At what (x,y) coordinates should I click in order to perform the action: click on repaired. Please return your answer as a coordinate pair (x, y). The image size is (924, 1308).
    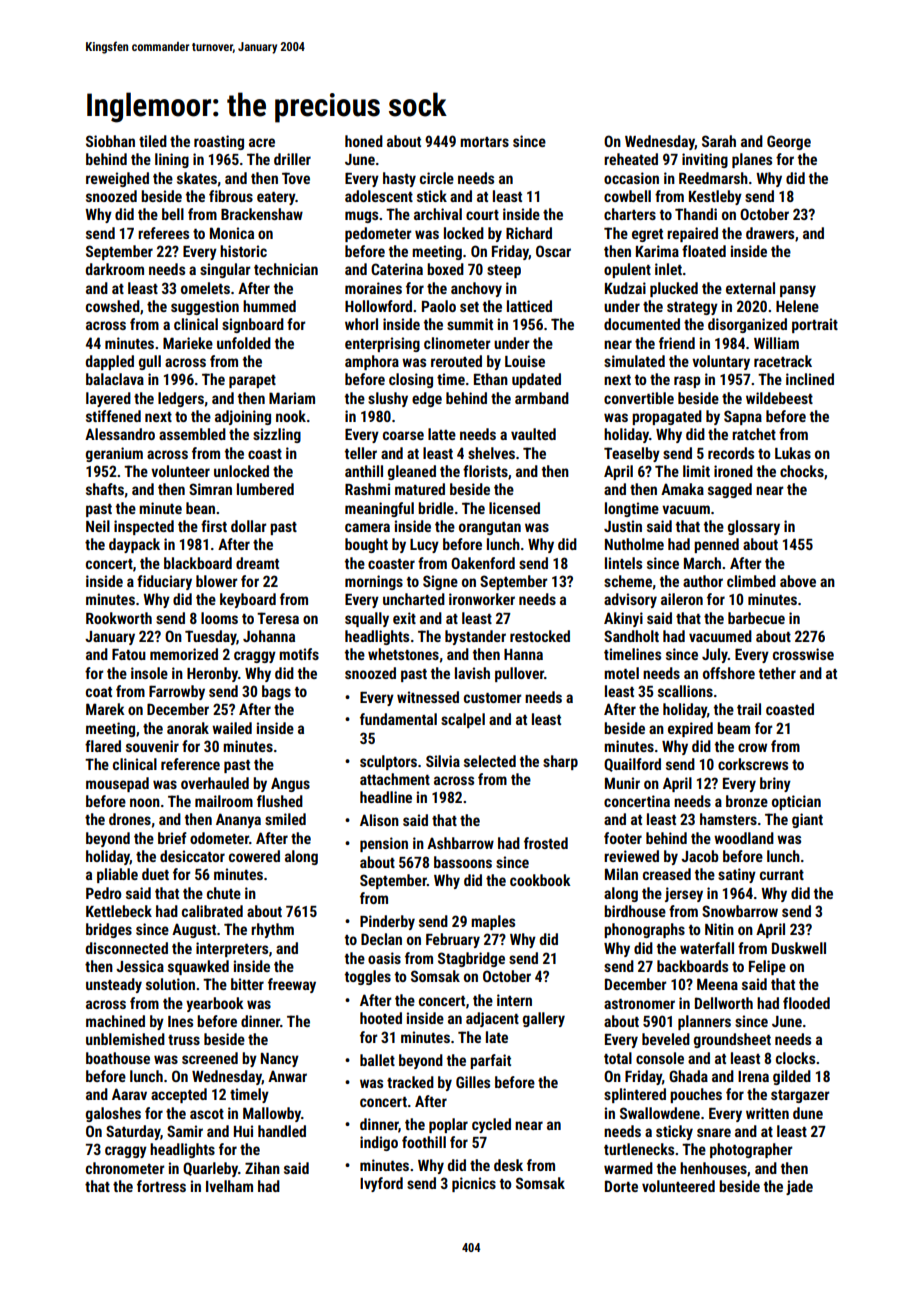
    Looking at the image, I should click on (692, 234).
